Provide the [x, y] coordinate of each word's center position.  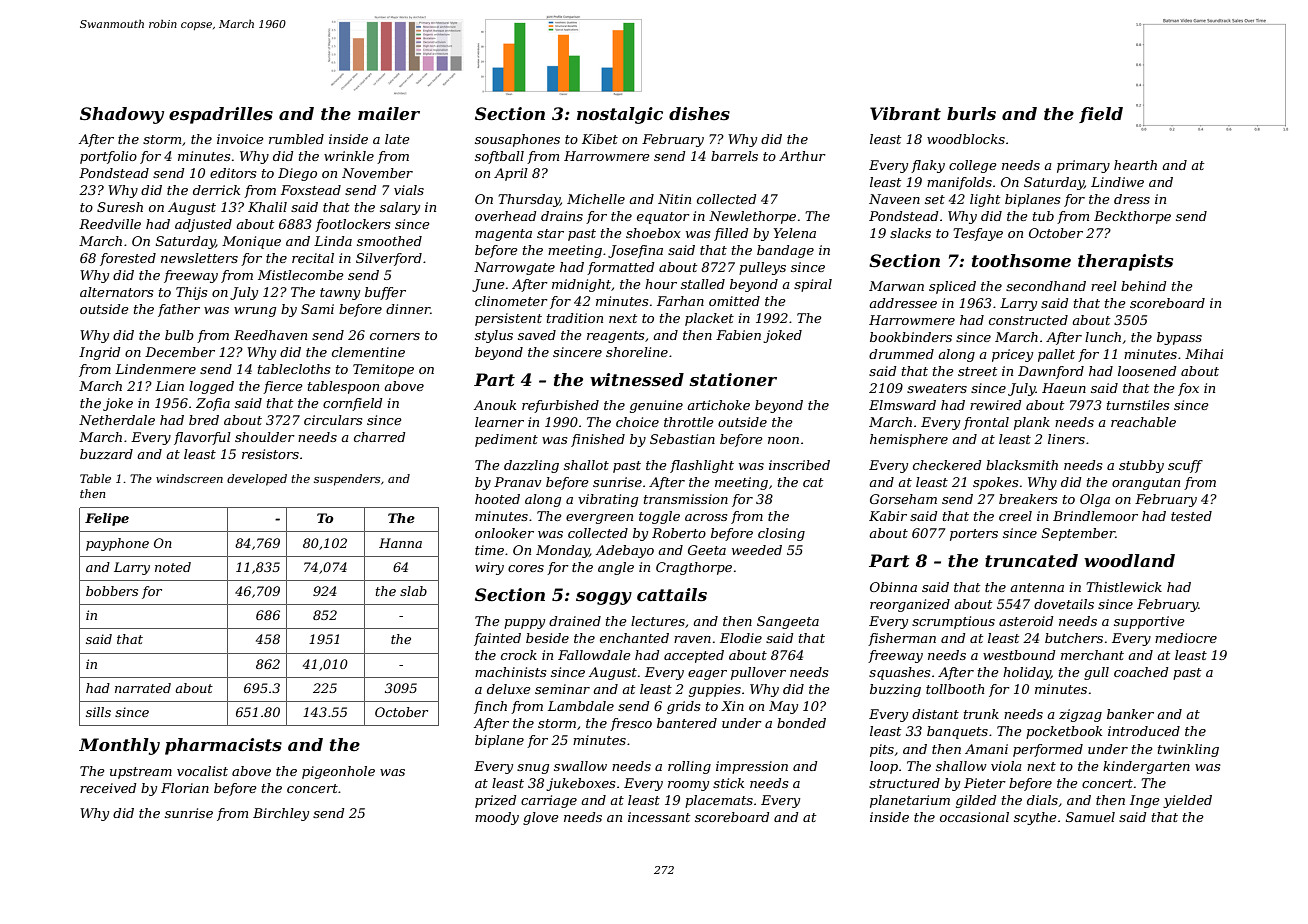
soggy [604, 598]
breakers [1028, 499]
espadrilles [221, 115]
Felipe [107, 519]
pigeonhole [338, 772]
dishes [699, 113]
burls [971, 113]
